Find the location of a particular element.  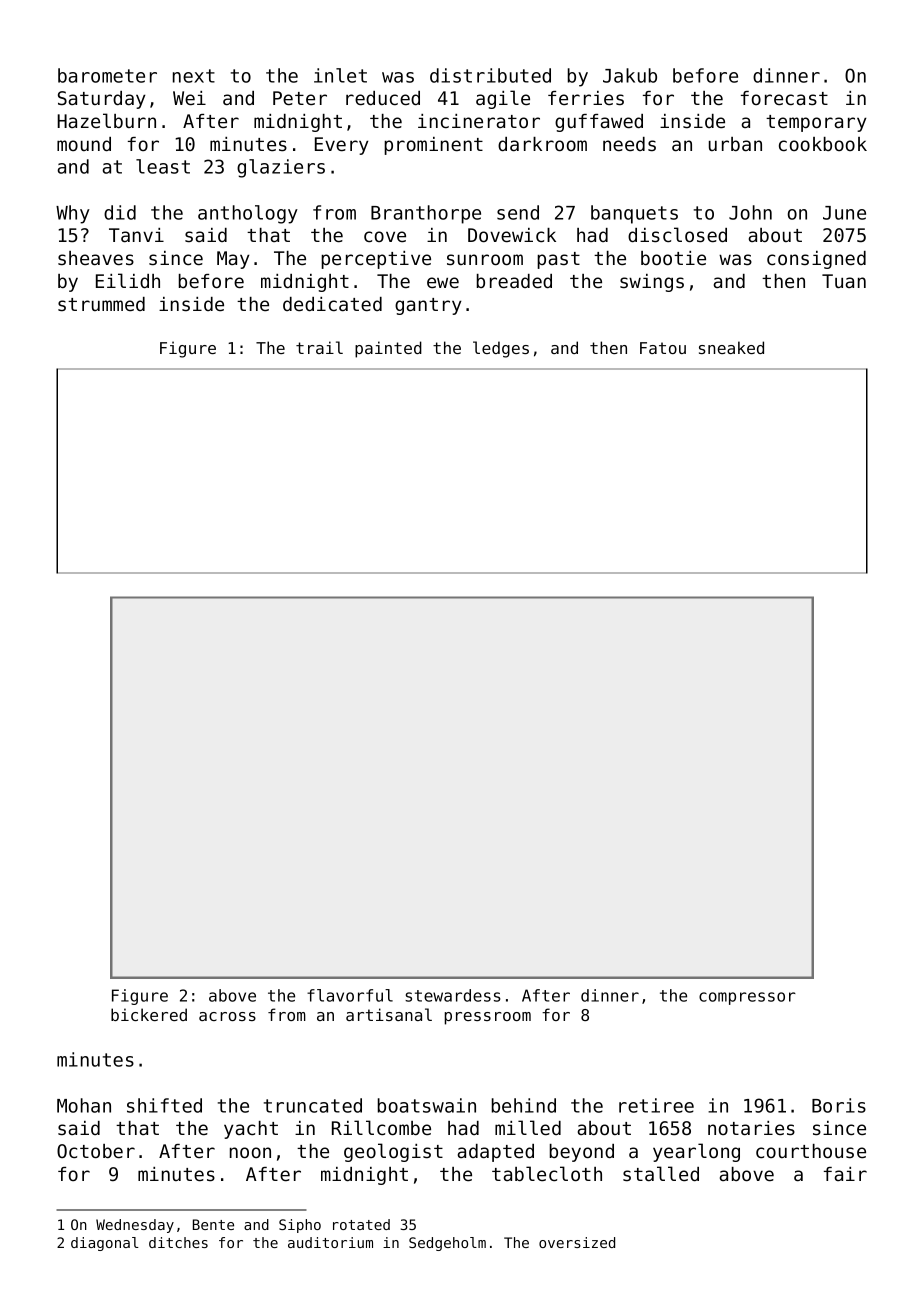

ledges is located at coordinates (501, 349).
